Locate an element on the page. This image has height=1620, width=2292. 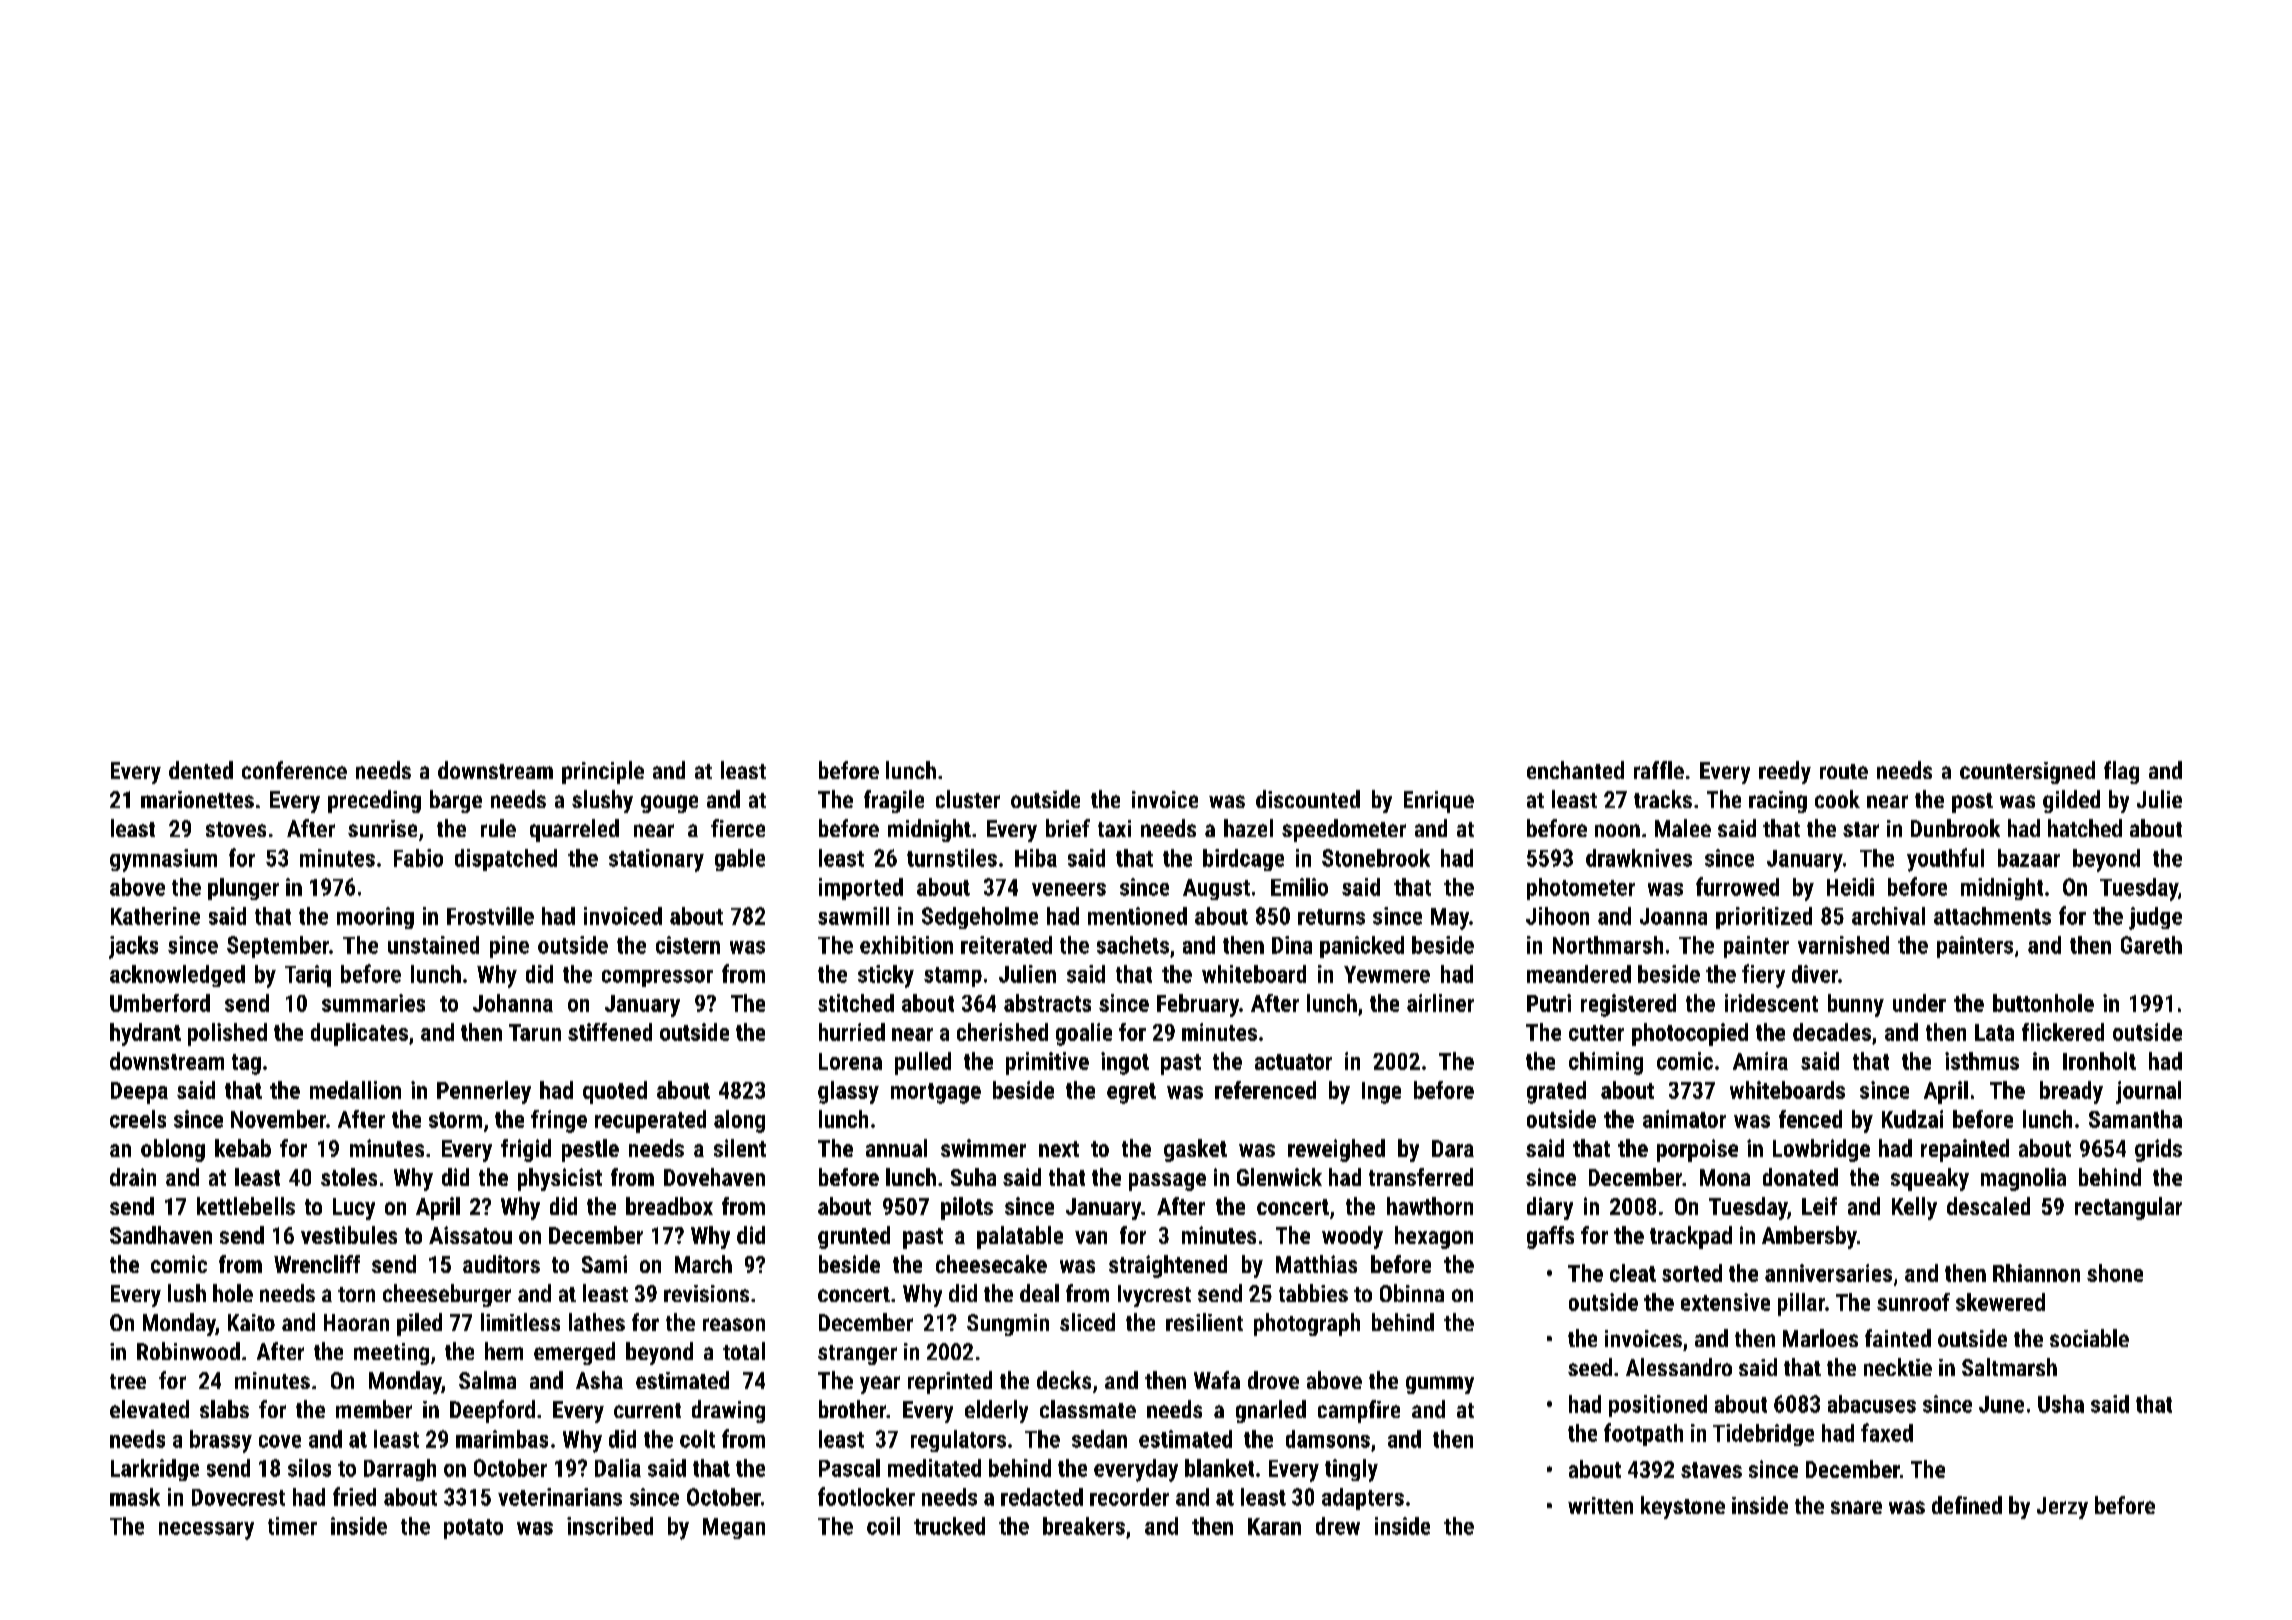
sachets is located at coordinates (1133, 945).
